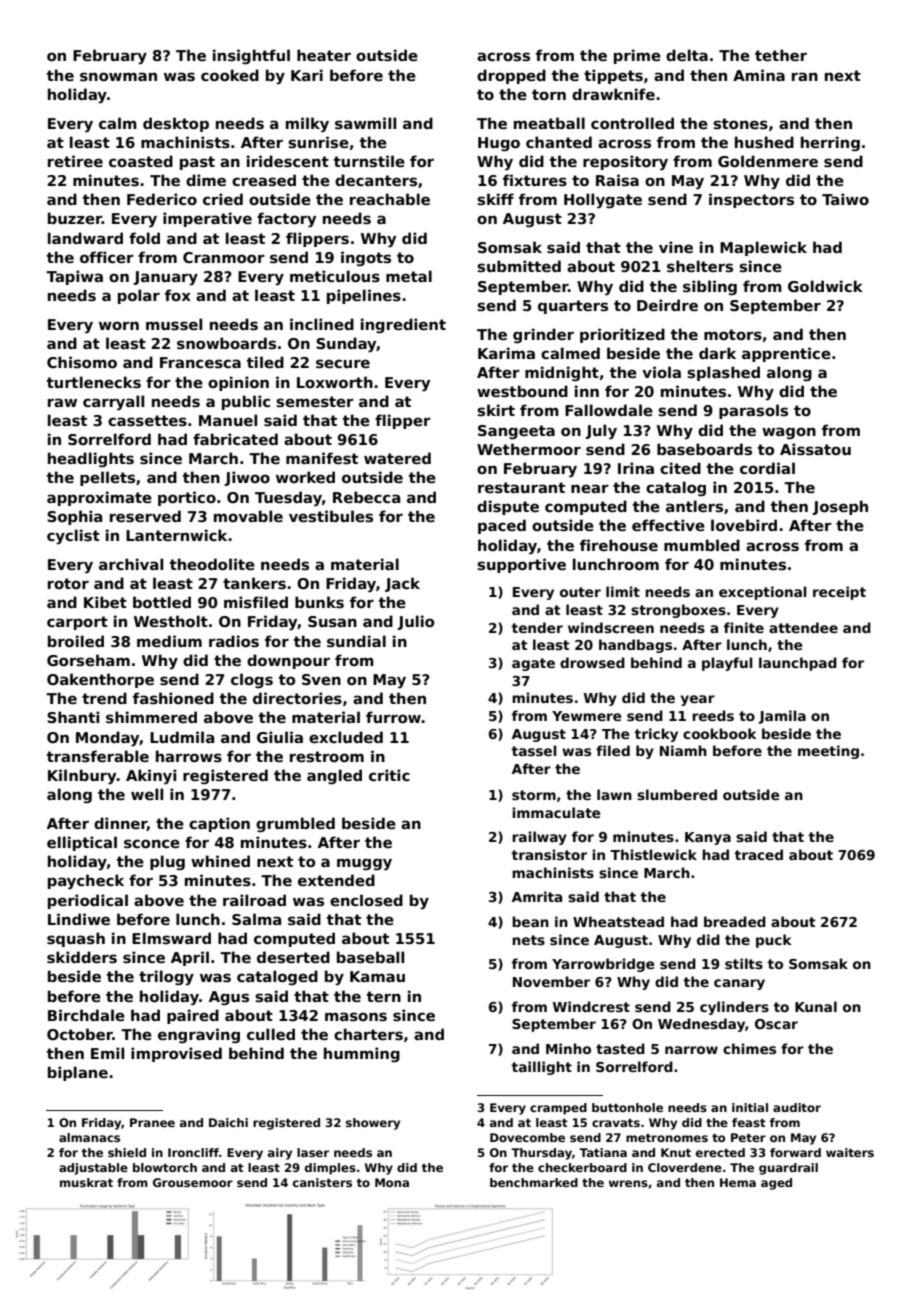  What do you see at coordinates (840, 507) in the document?
I see `Joseph` at bounding box center [840, 507].
